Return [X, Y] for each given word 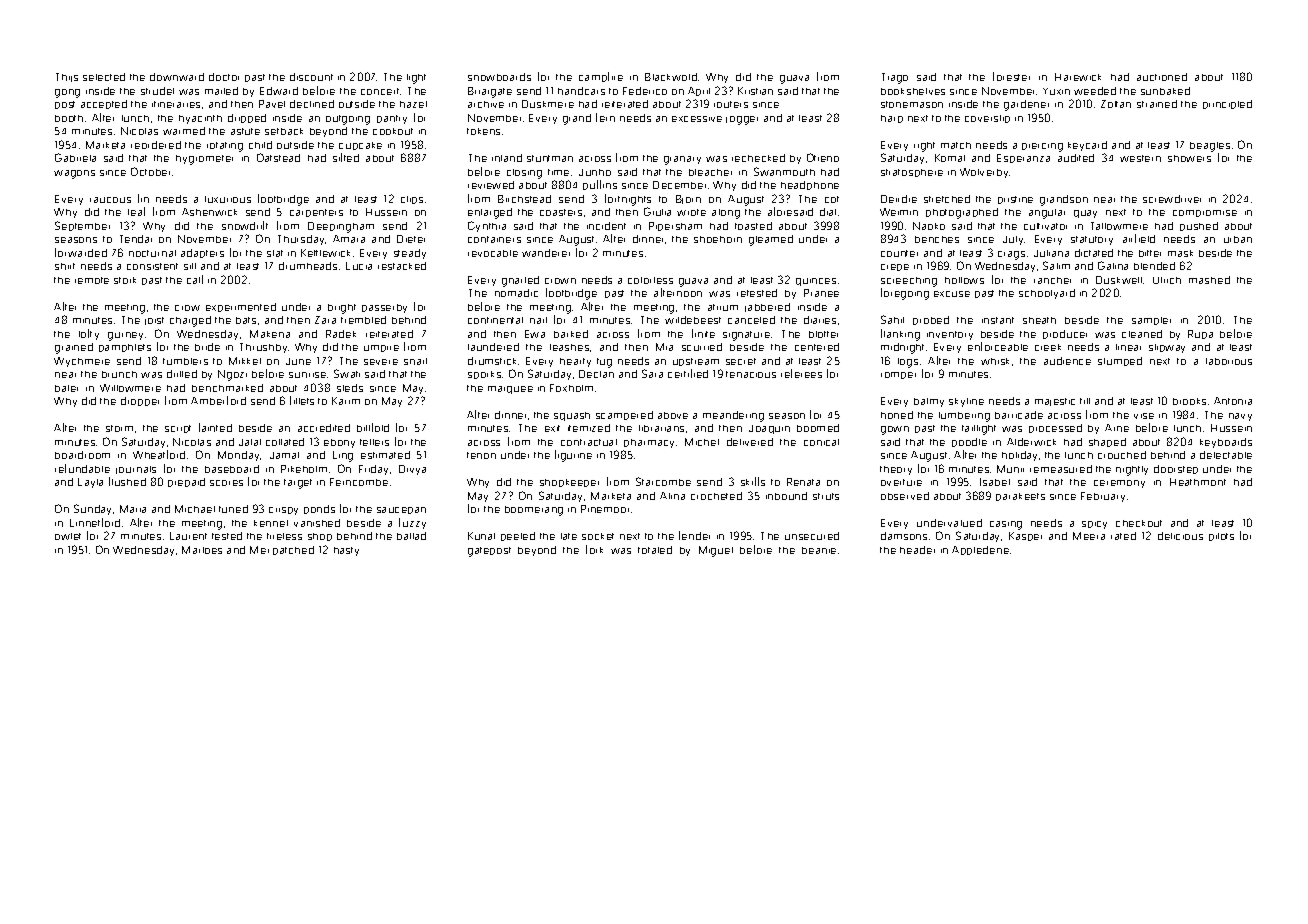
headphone [810, 185]
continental [495, 320]
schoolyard [1047, 294]
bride [207, 347]
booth [69, 118]
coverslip [987, 119]
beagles [1210, 147]
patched [293, 550]
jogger [742, 120]
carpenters [316, 213]
